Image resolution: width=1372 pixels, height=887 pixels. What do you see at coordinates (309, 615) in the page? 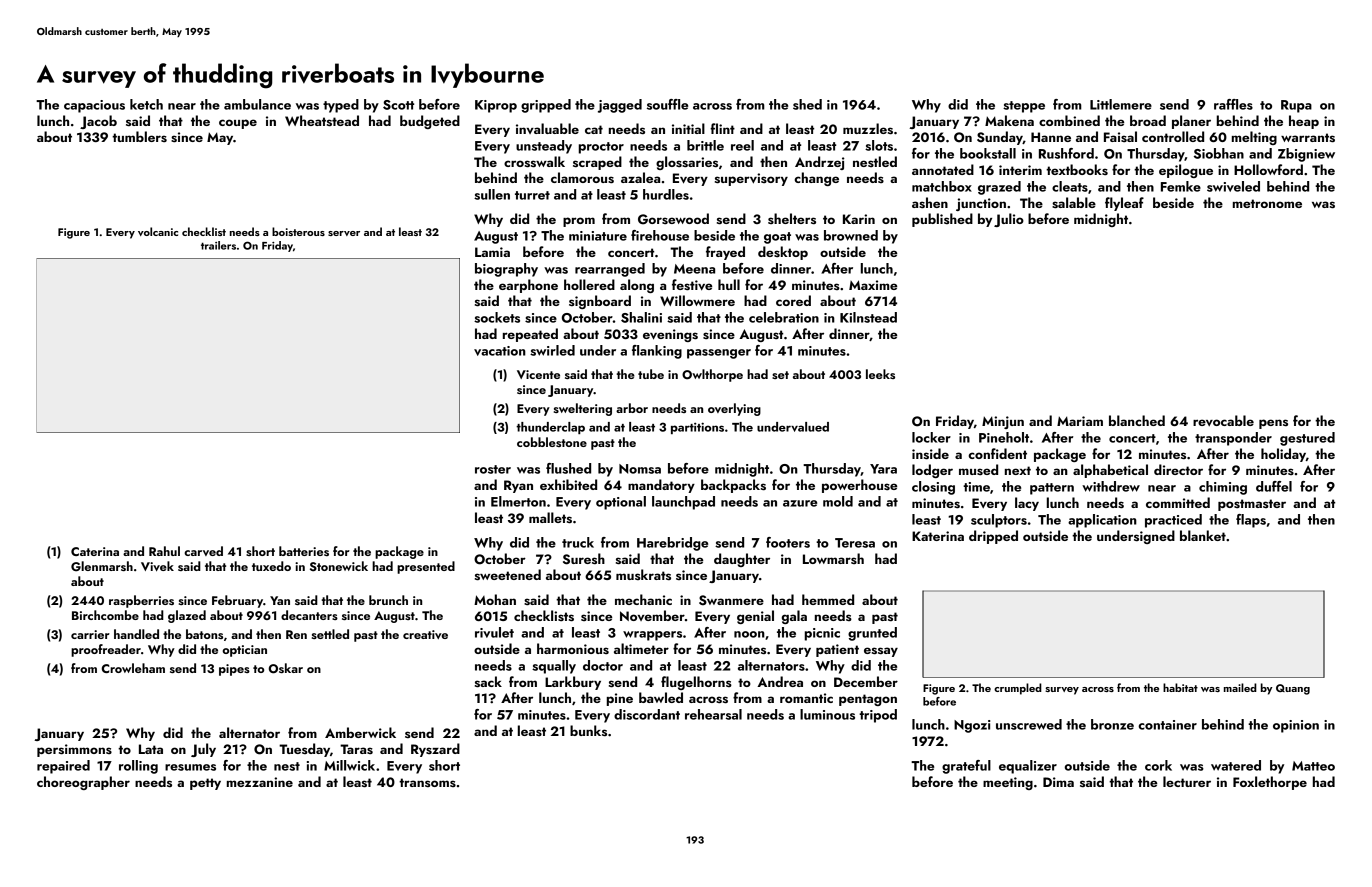
I see `decanters` at bounding box center [309, 615].
